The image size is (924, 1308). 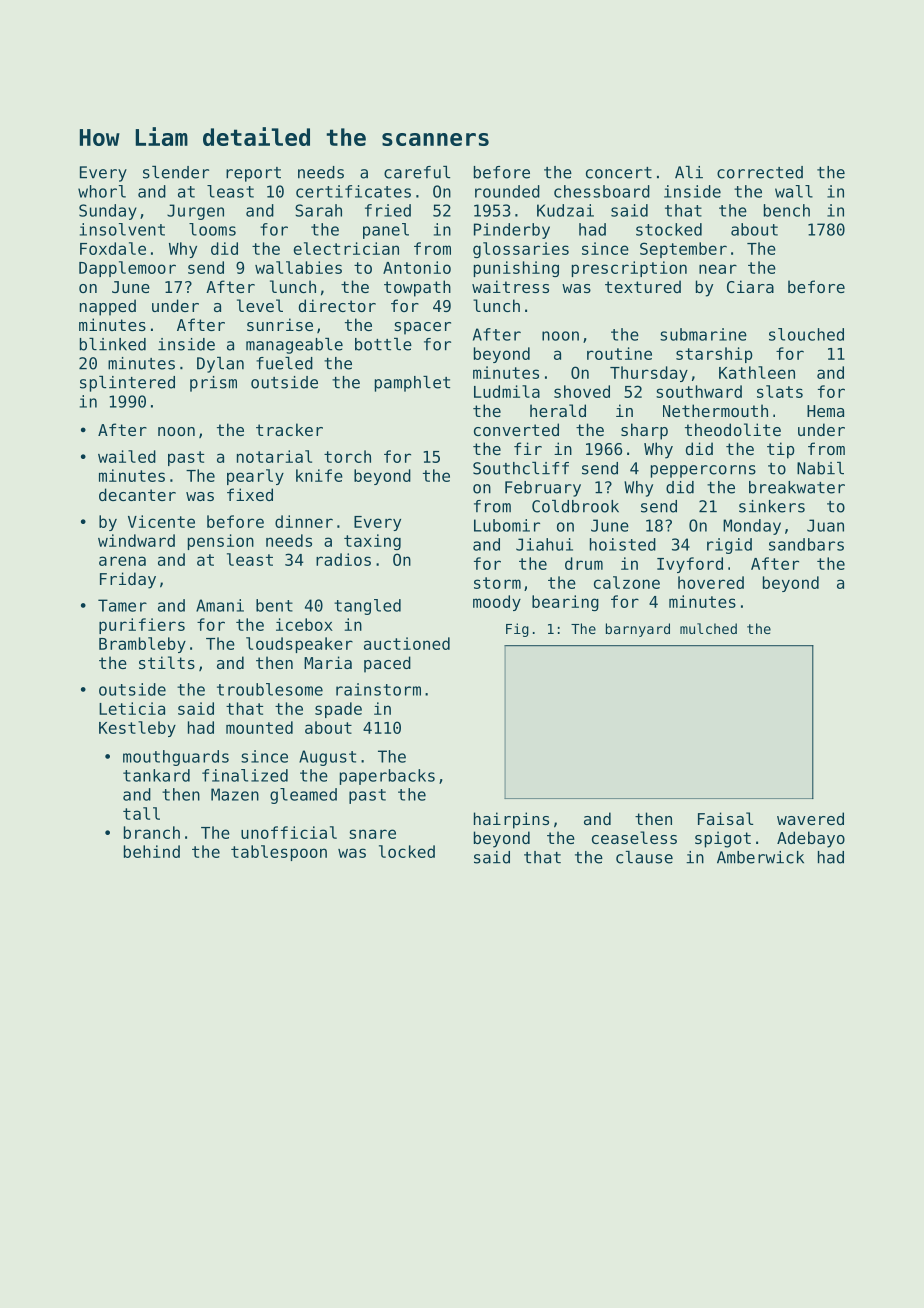 I want to click on Nabil, so click(x=820, y=468).
